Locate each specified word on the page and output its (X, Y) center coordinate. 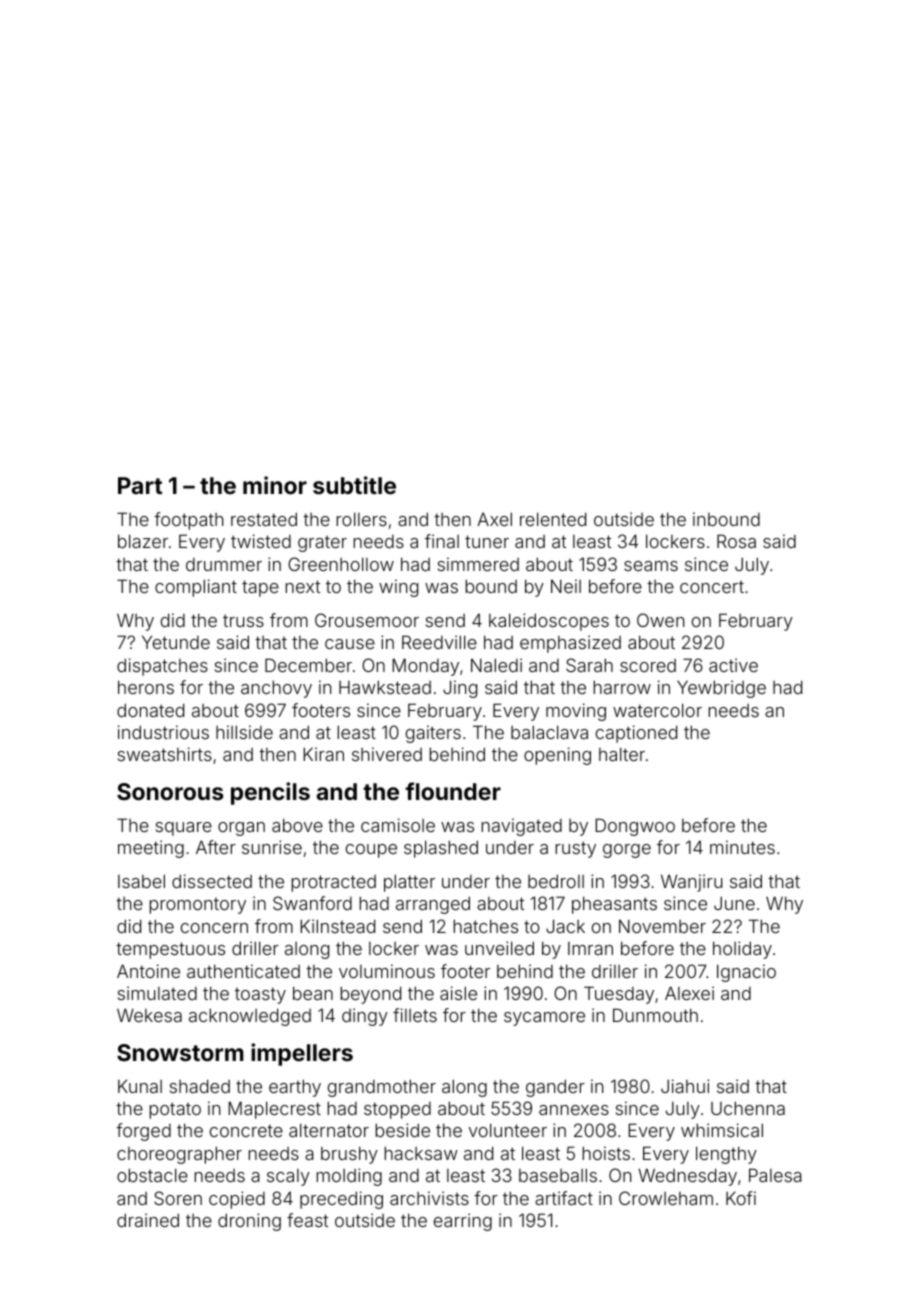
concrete (246, 1130)
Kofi (741, 1198)
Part (140, 485)
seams (651, 566)
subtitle (354, 485)
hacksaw (421, 1153)
